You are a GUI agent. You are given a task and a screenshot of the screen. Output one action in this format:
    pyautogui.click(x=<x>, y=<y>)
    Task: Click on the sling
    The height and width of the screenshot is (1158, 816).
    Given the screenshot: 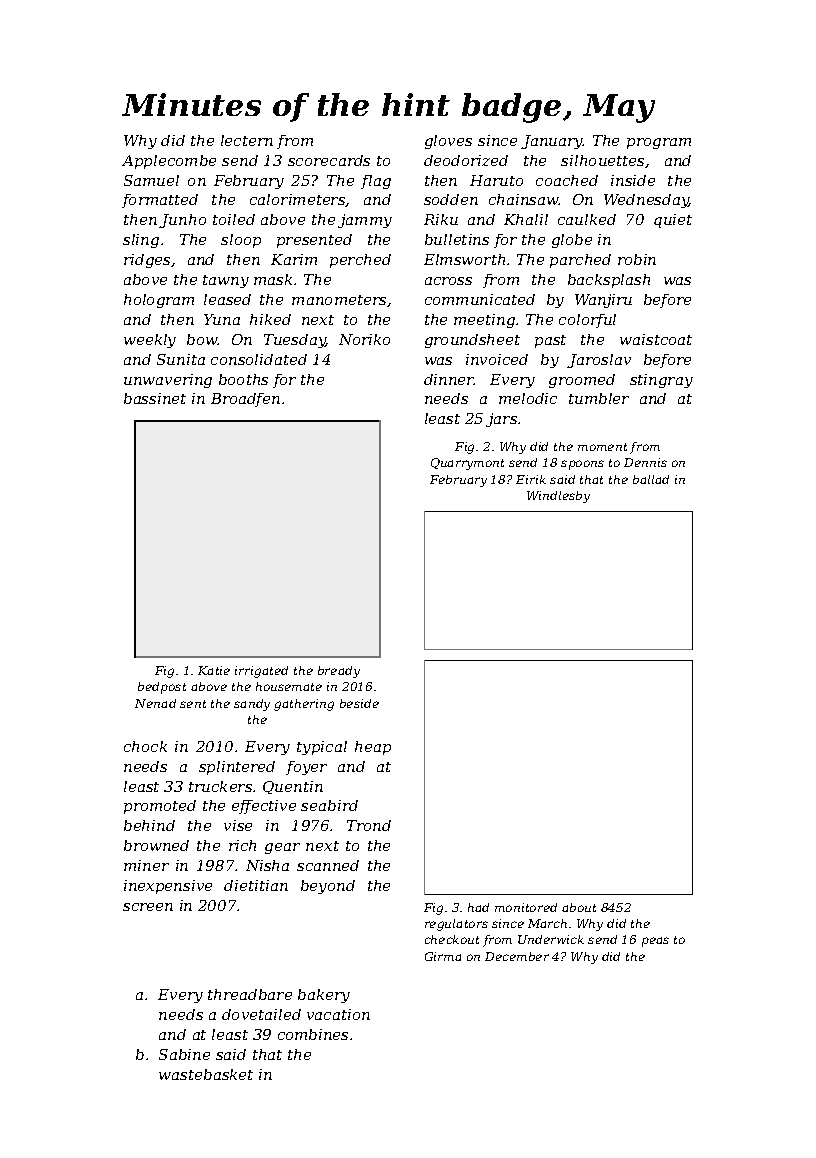 What is the action you would take?
    pyautogui.click(x=141, y=241)
